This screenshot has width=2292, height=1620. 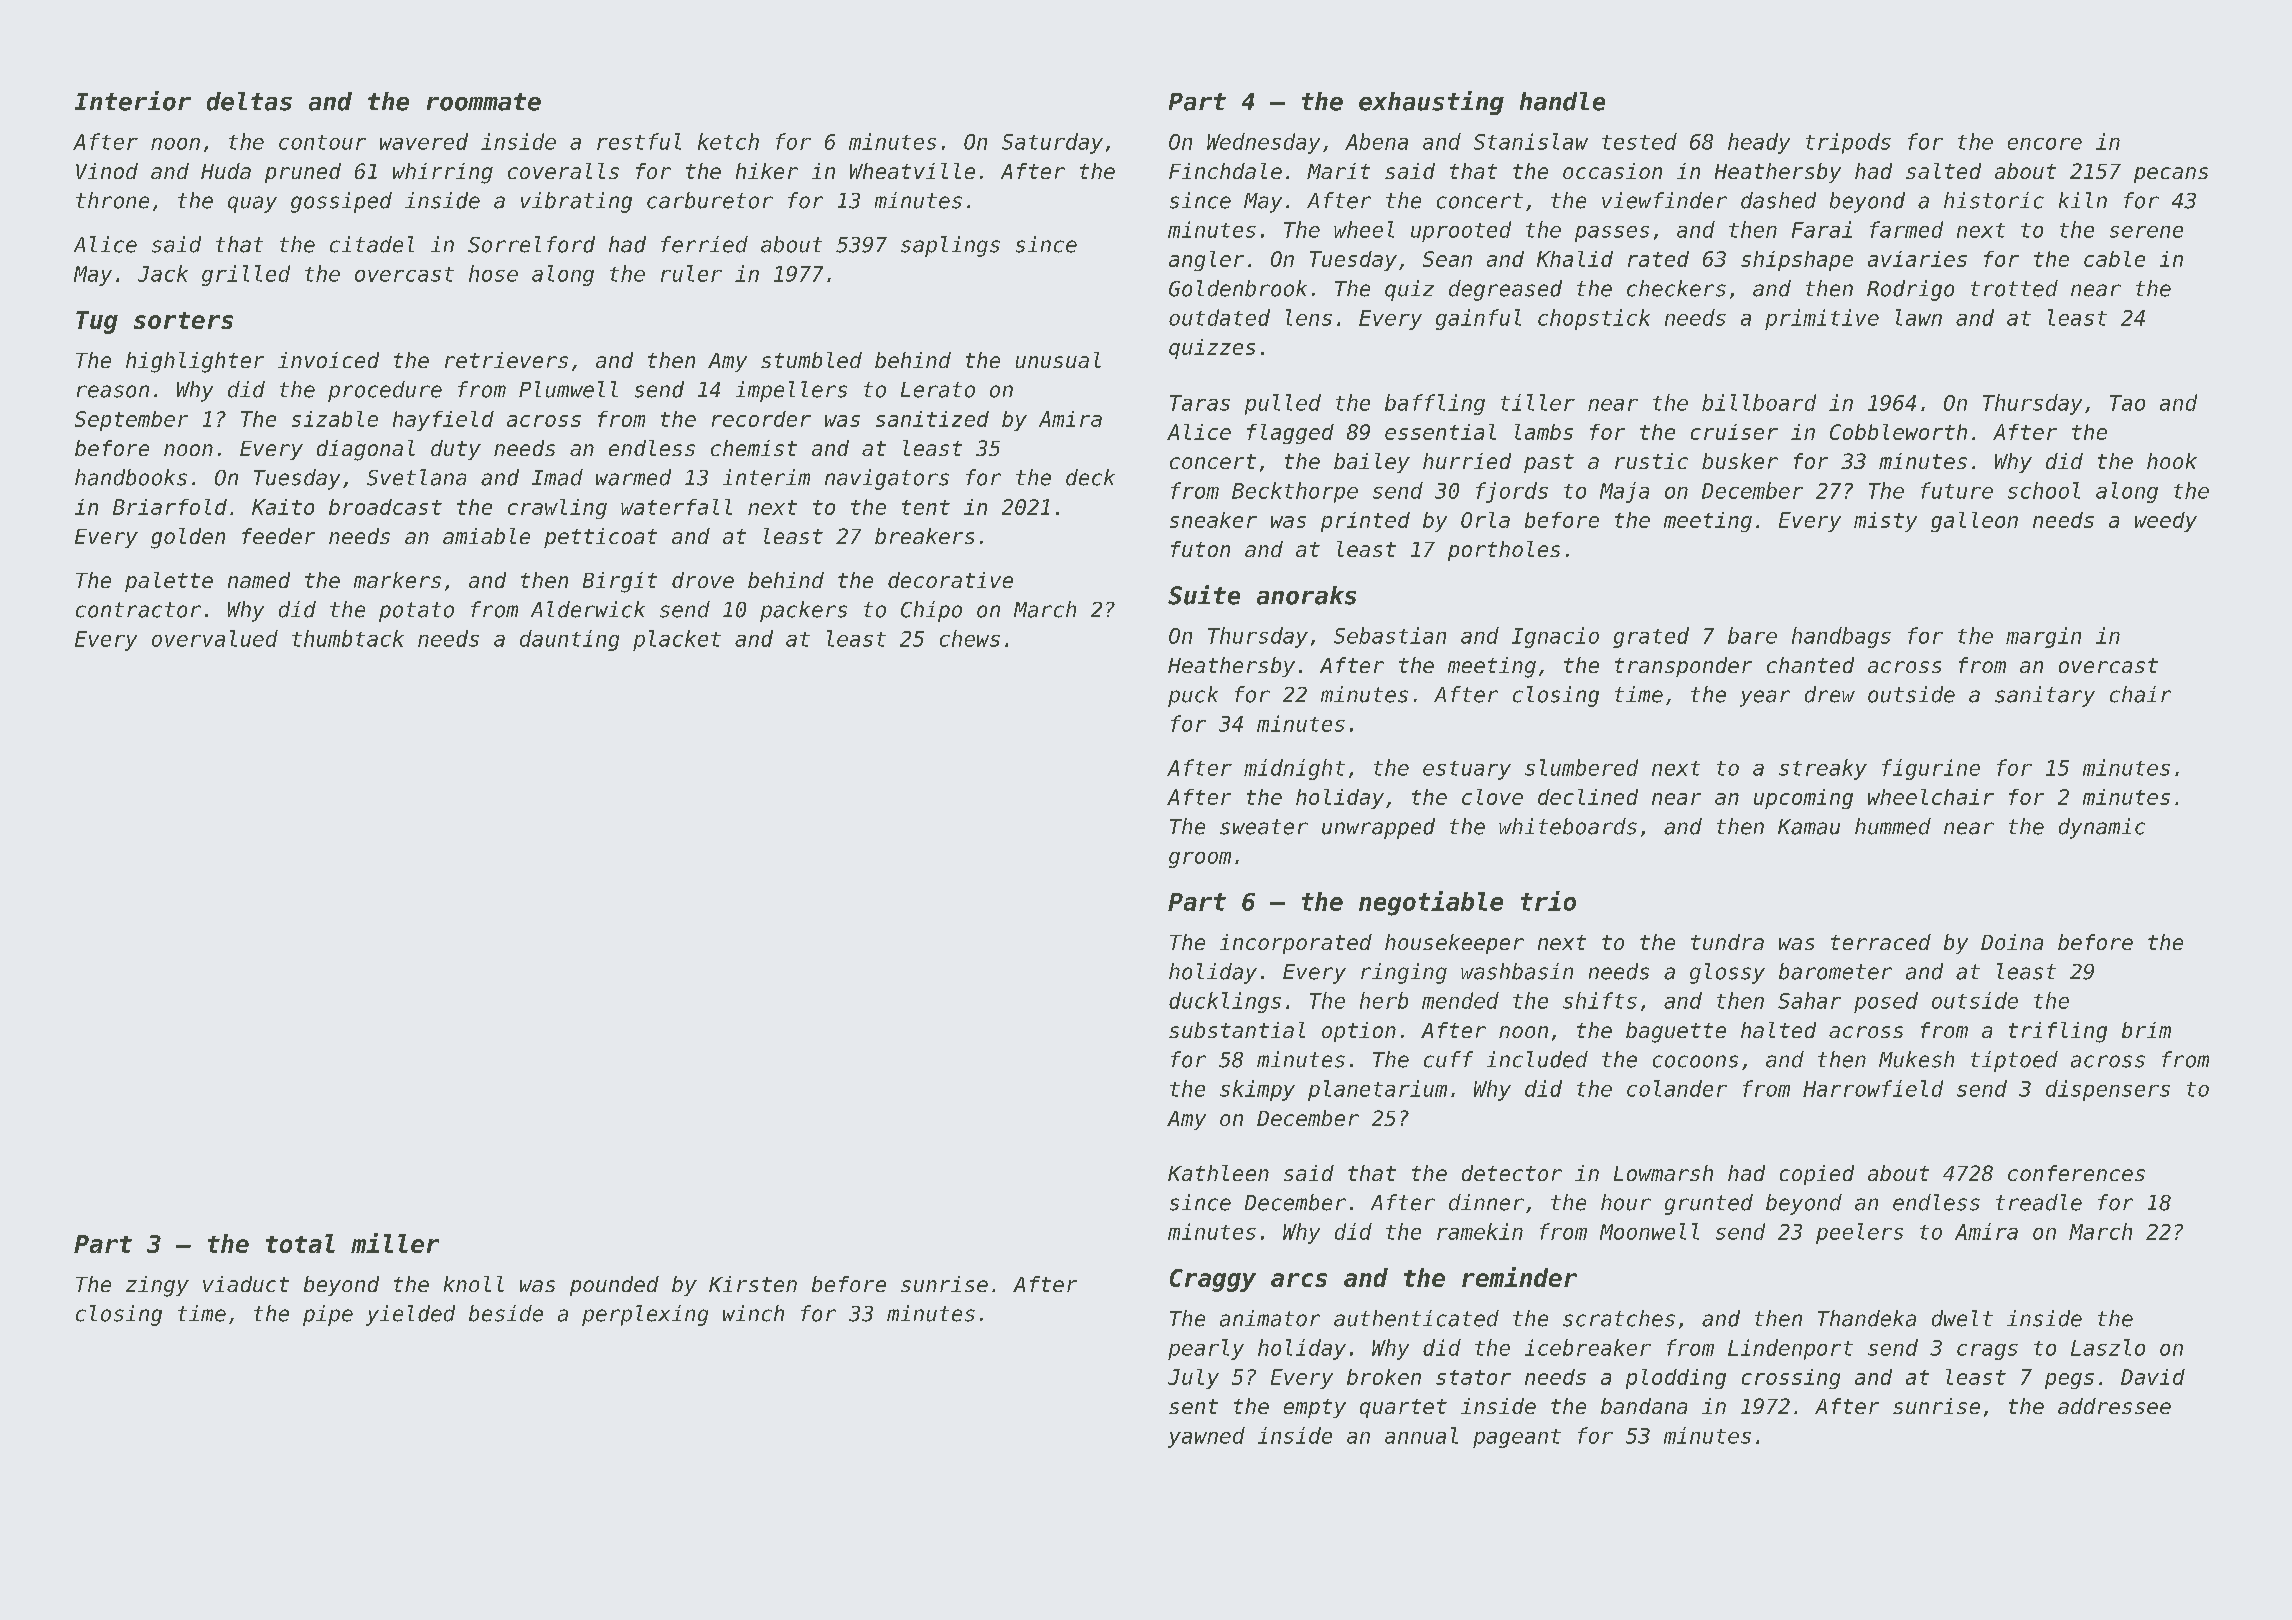 I want to click on Sebastian, so click(x=1390, y=635).
